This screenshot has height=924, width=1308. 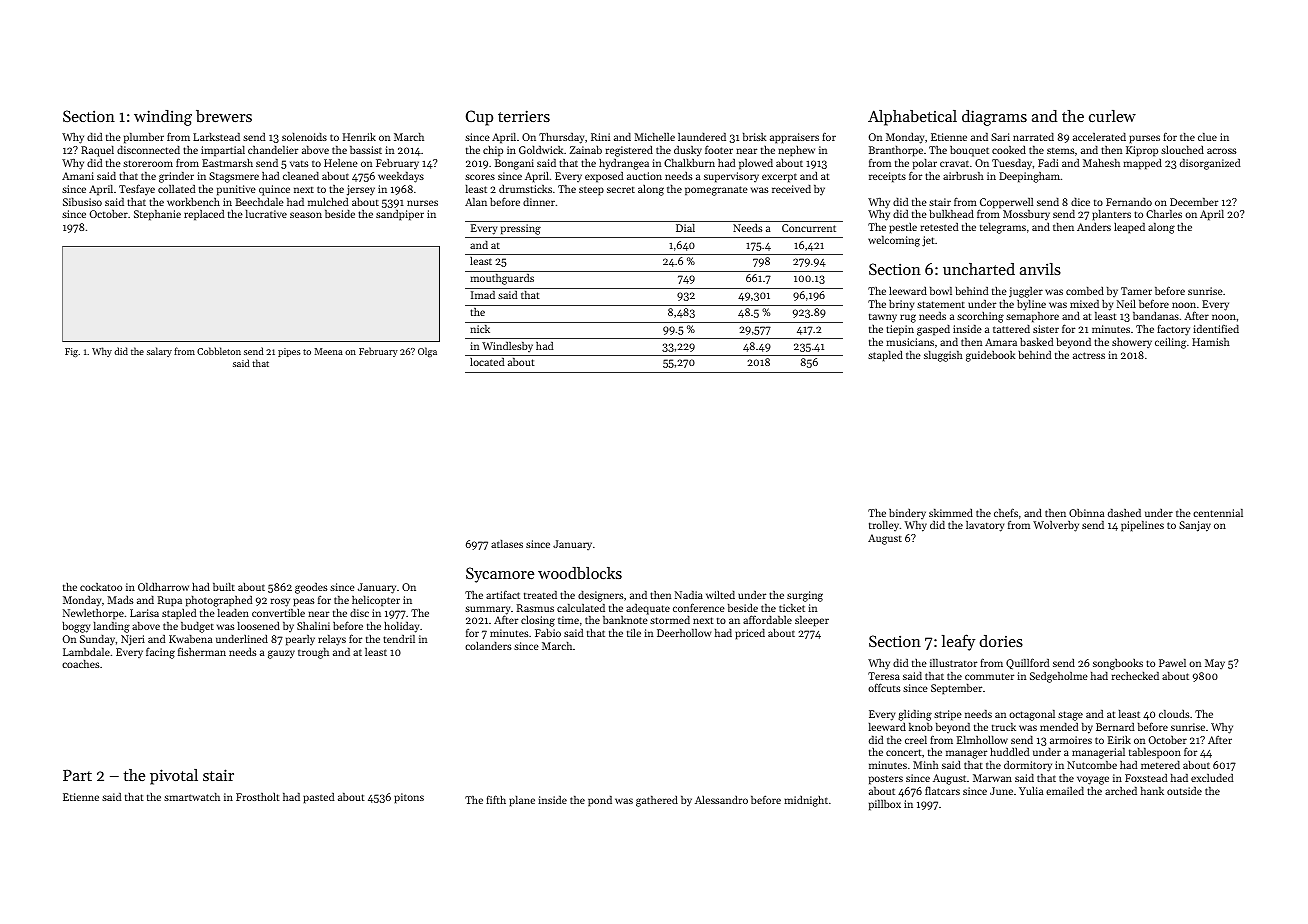 I want to click on smartwatch, so click(x=192, y=797).
